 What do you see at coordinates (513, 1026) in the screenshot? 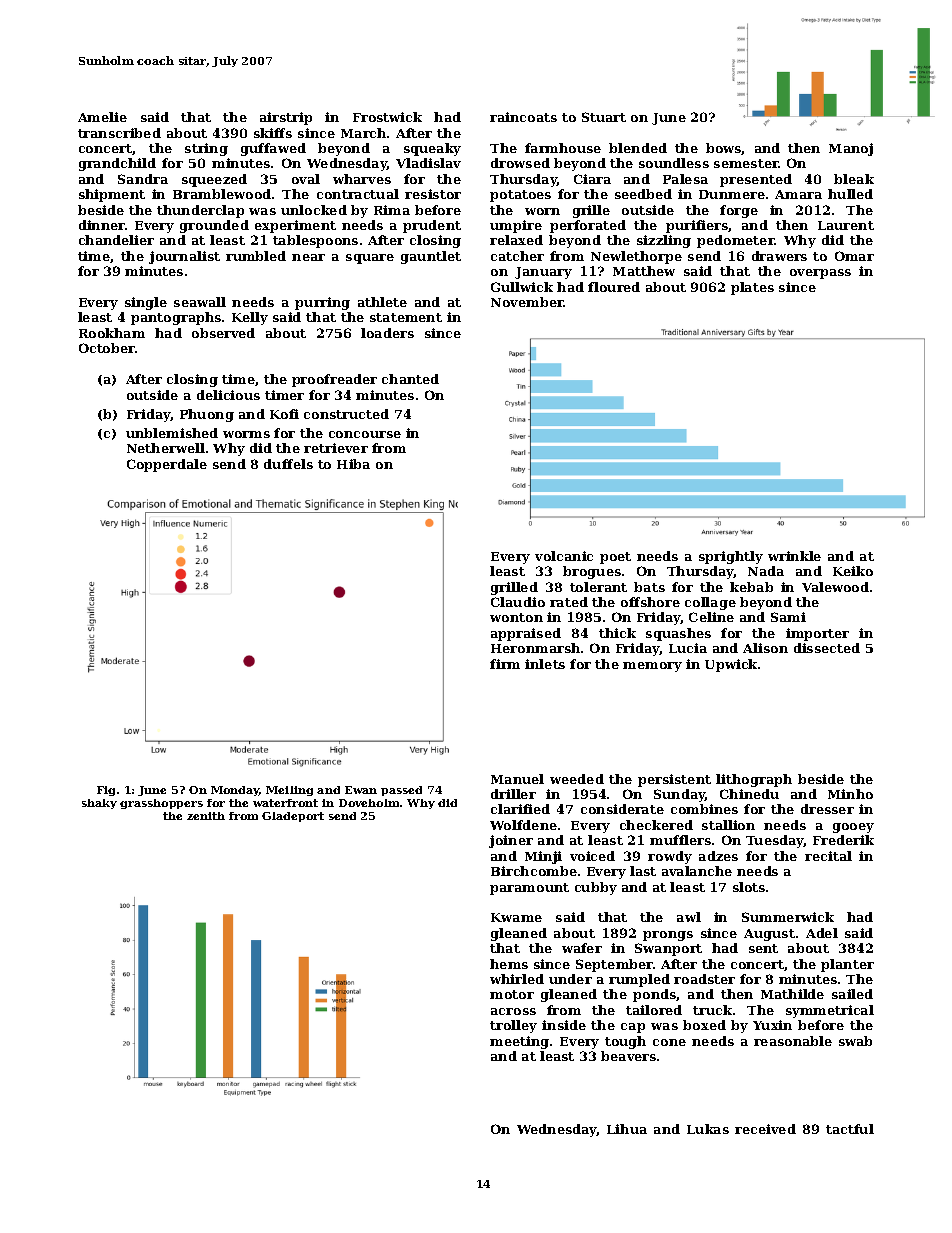
I see `trolley` at bounding box center [513, 1026].
